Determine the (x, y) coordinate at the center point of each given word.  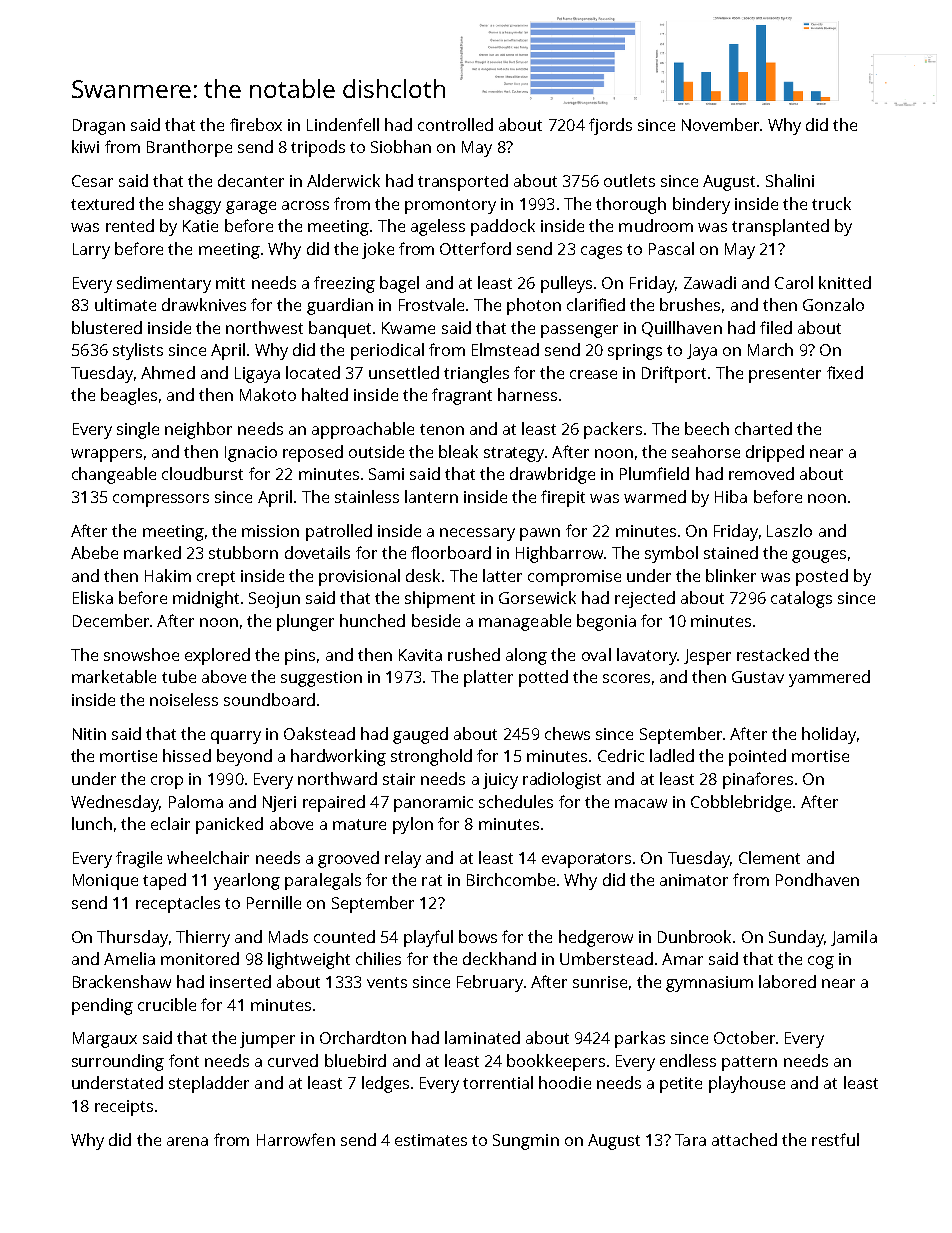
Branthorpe (189, 148)
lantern (431, 496)
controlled (455, 124)
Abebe (94, 552)
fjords (610, 126)
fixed (845, 372)
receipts (124, 1108)
